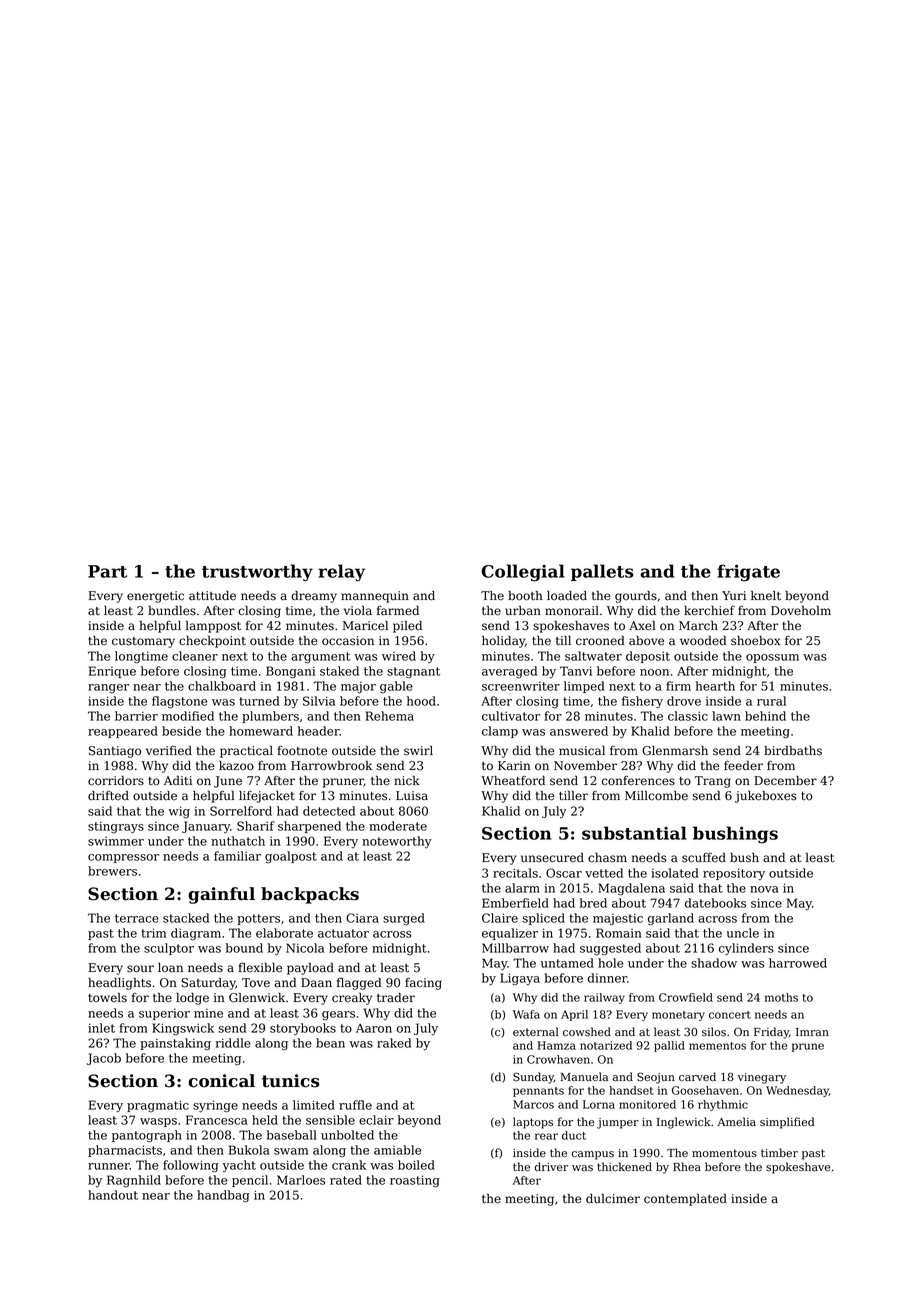 This image has width=924, height=1308. What do you see at coordinates (310, 895) in the image?
I see `backpacks` at bounding box center [310, 895].
